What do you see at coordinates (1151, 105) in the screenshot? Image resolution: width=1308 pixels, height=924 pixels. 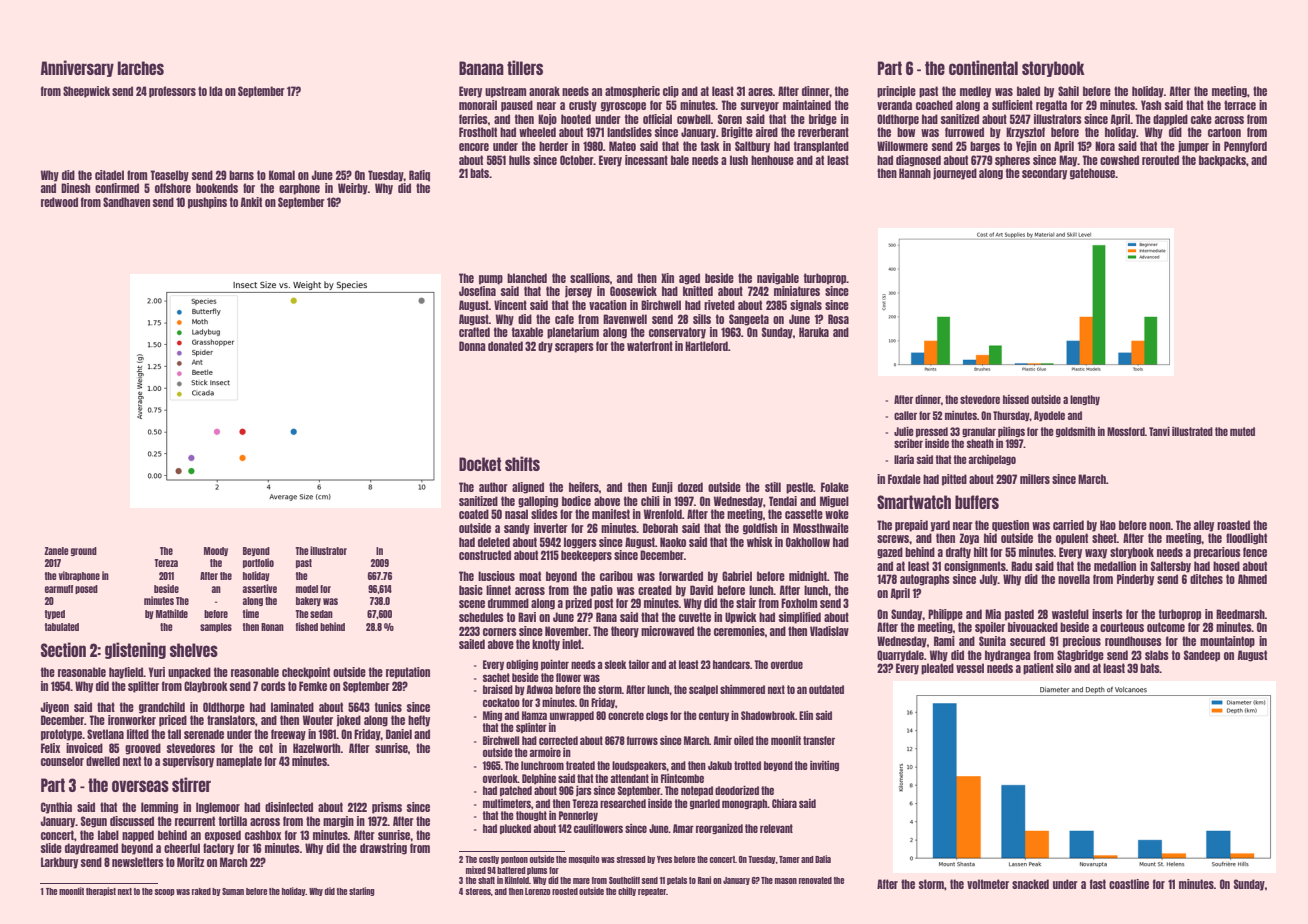 I see `Yash` at bounding box center [1151, 105].
